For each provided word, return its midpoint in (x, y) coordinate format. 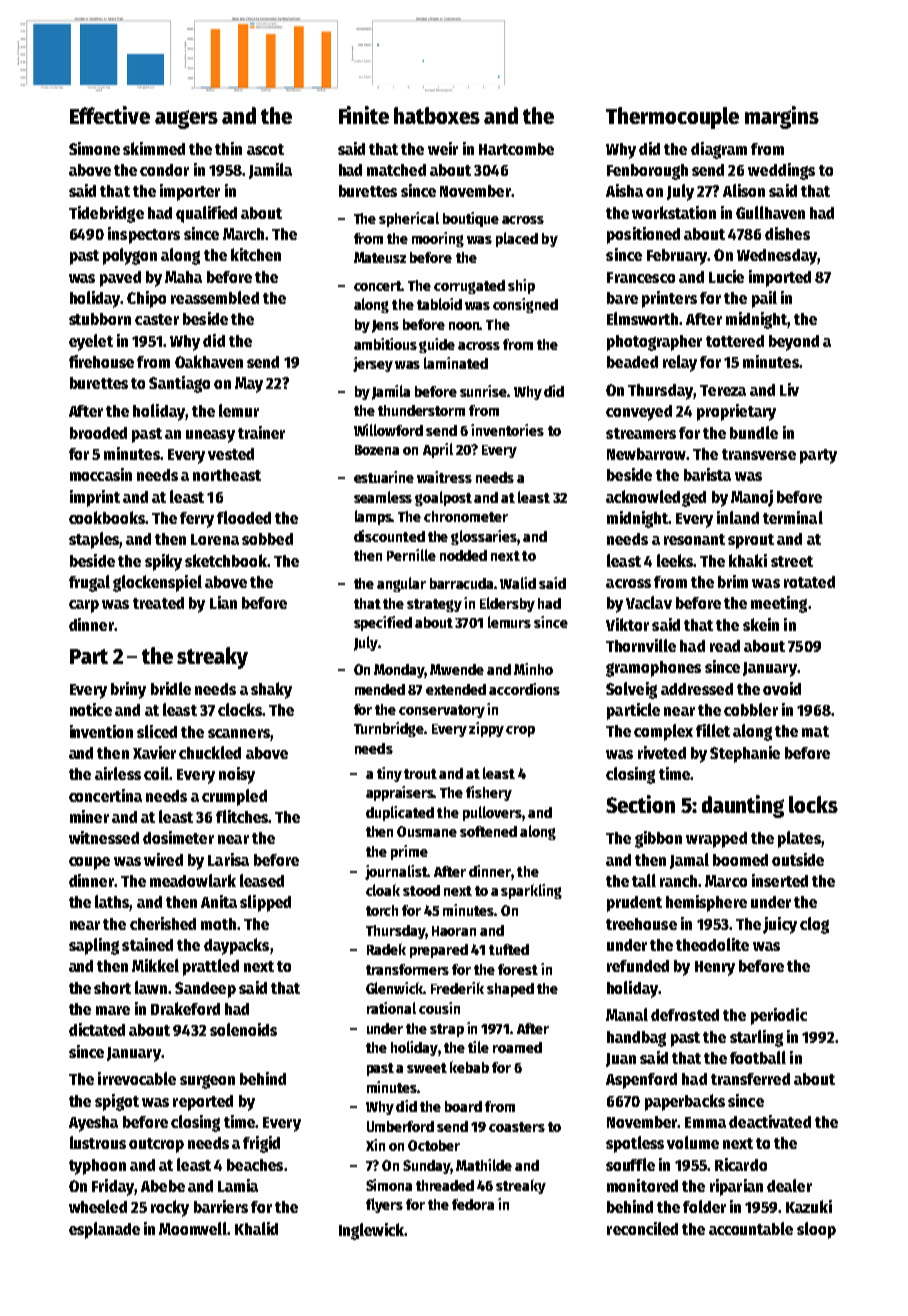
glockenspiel (157, 583)
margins (782, 117)
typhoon (97, 1167)
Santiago (179, 384)
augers (186, 119)
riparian (736, 1187)
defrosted (685, 1015)
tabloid (439, 304)
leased (262, 880)
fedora (473, 1204)
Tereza (723, 390)
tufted (509, 949)
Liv (789, 389)
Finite (364, 115)
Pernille (411, 555)
